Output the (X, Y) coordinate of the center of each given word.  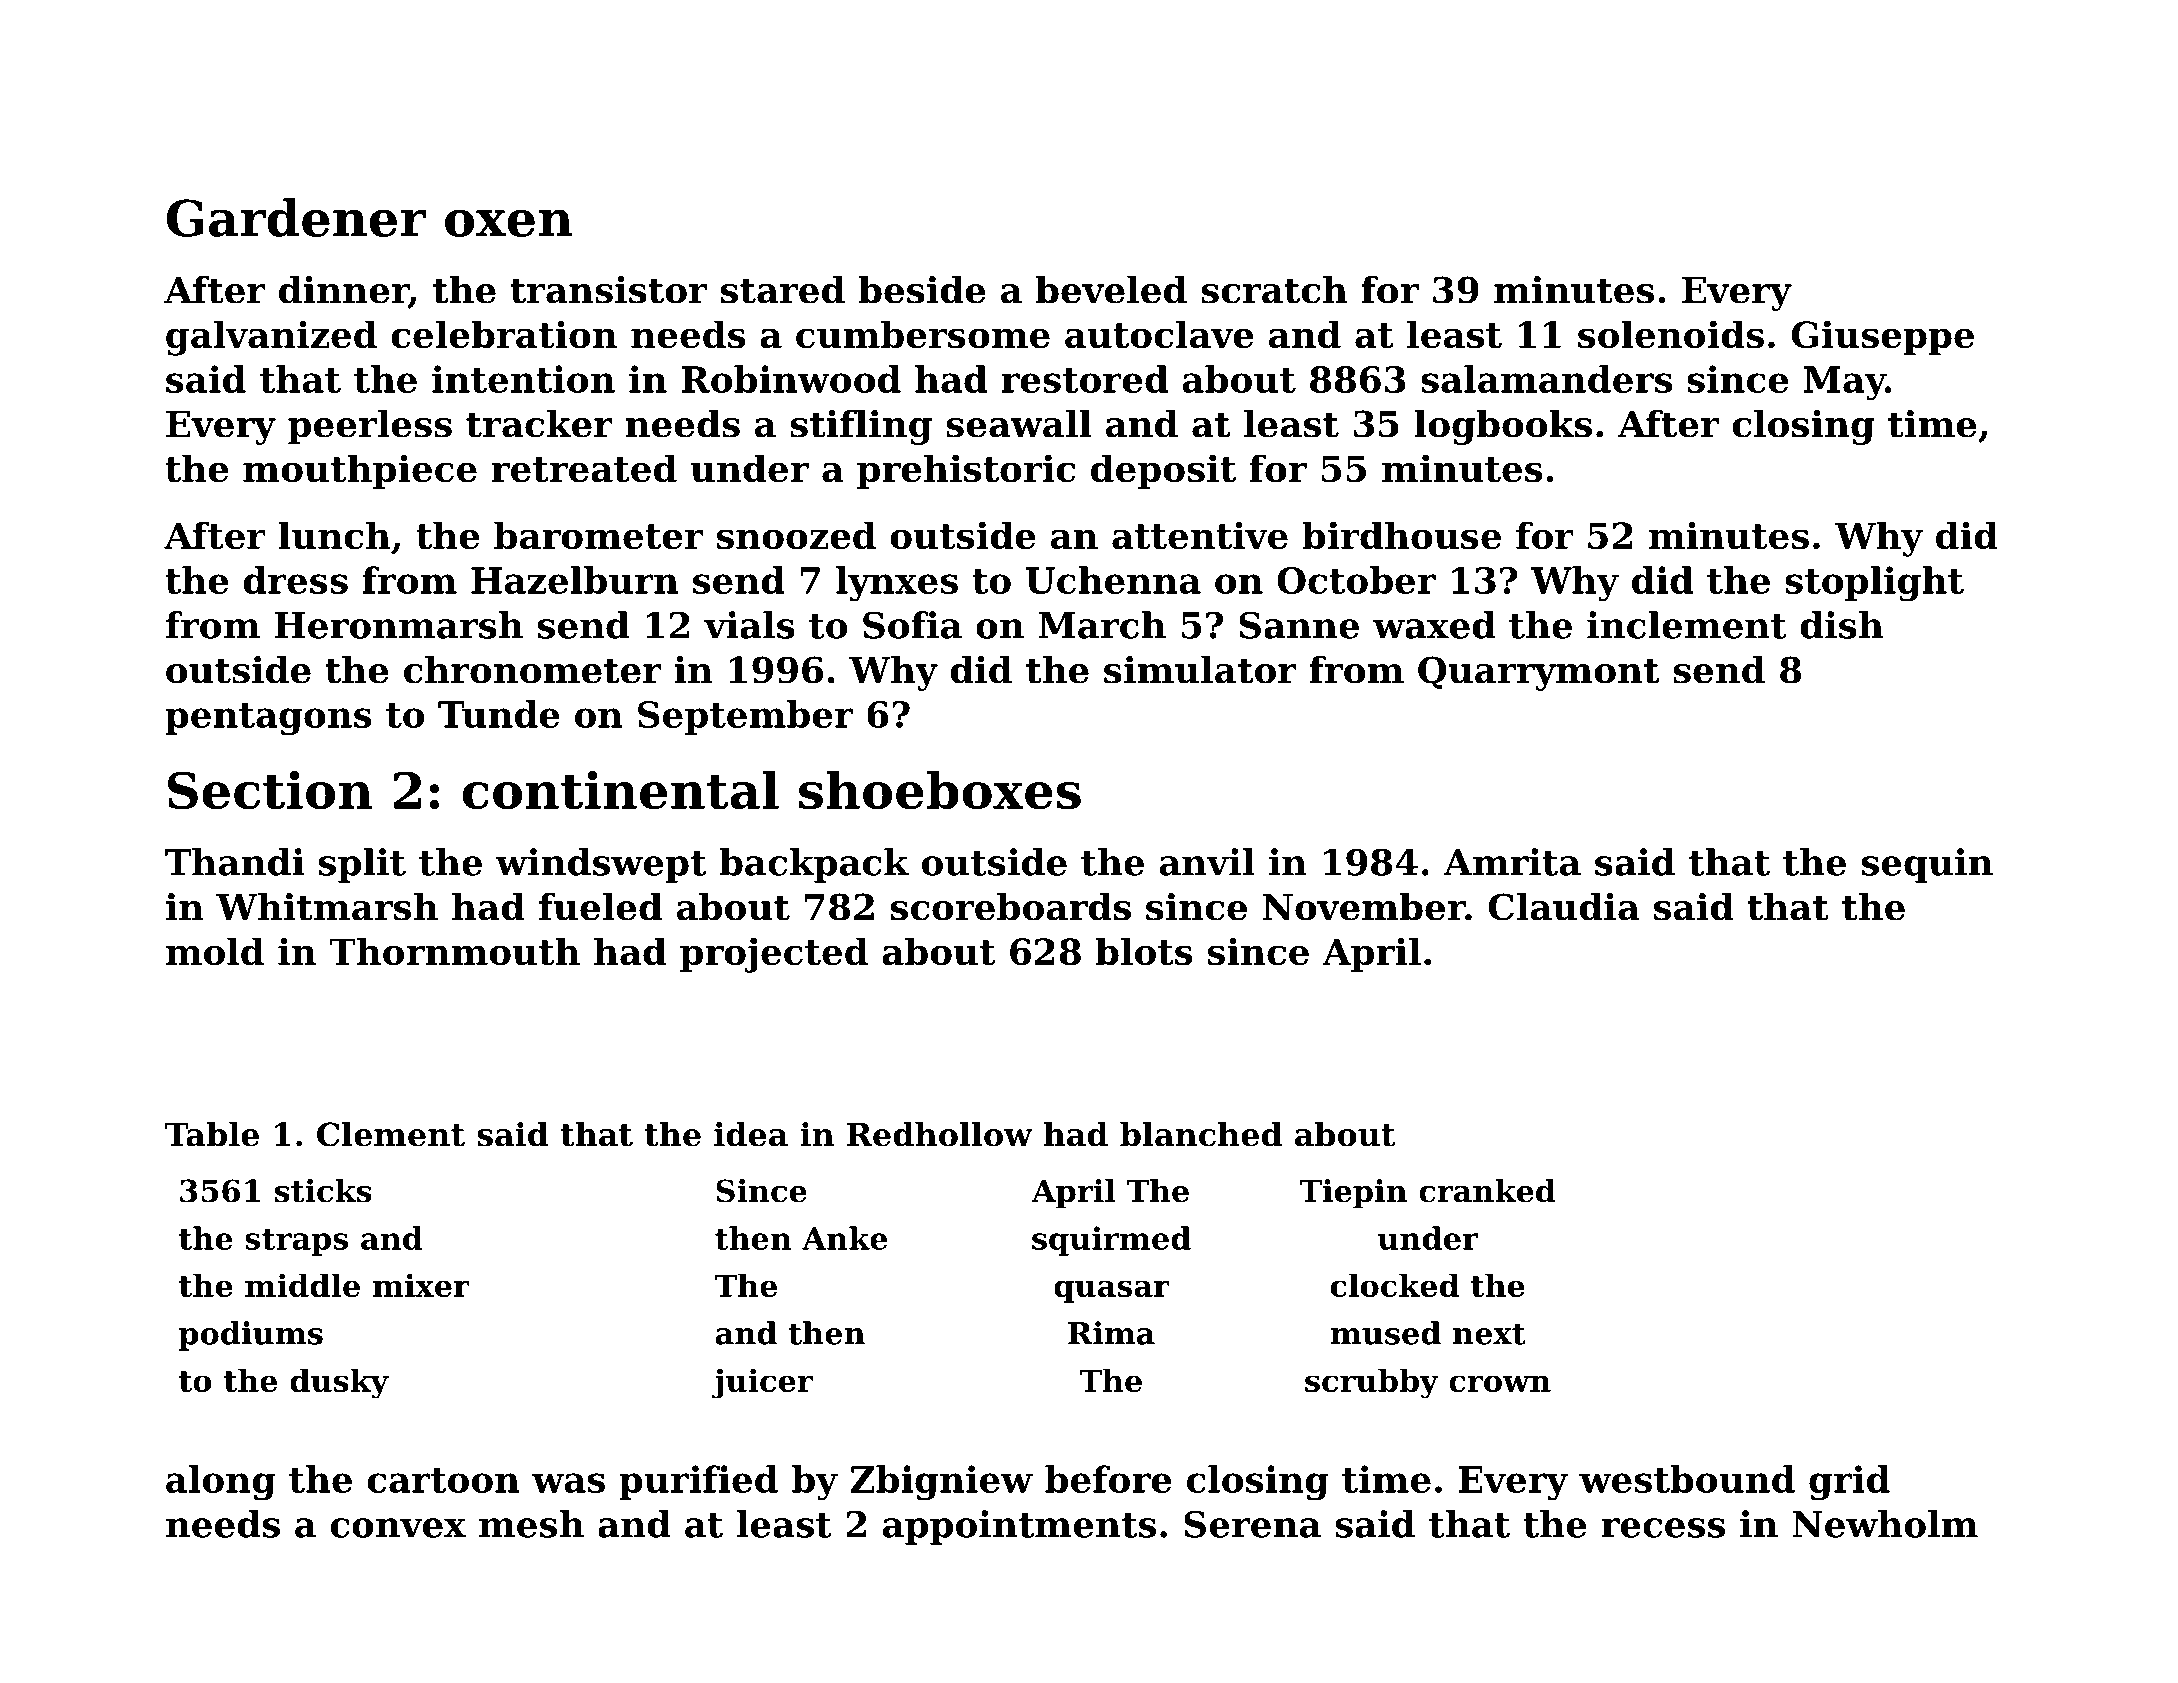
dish (1841, 625)
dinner (344, 291)
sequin (1927, 865)
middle (302, 1285)
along (221, 1482)
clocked (1395, 1285)
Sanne (1299, 625)
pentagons (268, 719)
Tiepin (1353, 1194)
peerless (370, 427)
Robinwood (791, 379)
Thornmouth (454, 951)
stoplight (1874, 584)
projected (774, 955)
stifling (861, 427)
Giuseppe (1883, 337)
